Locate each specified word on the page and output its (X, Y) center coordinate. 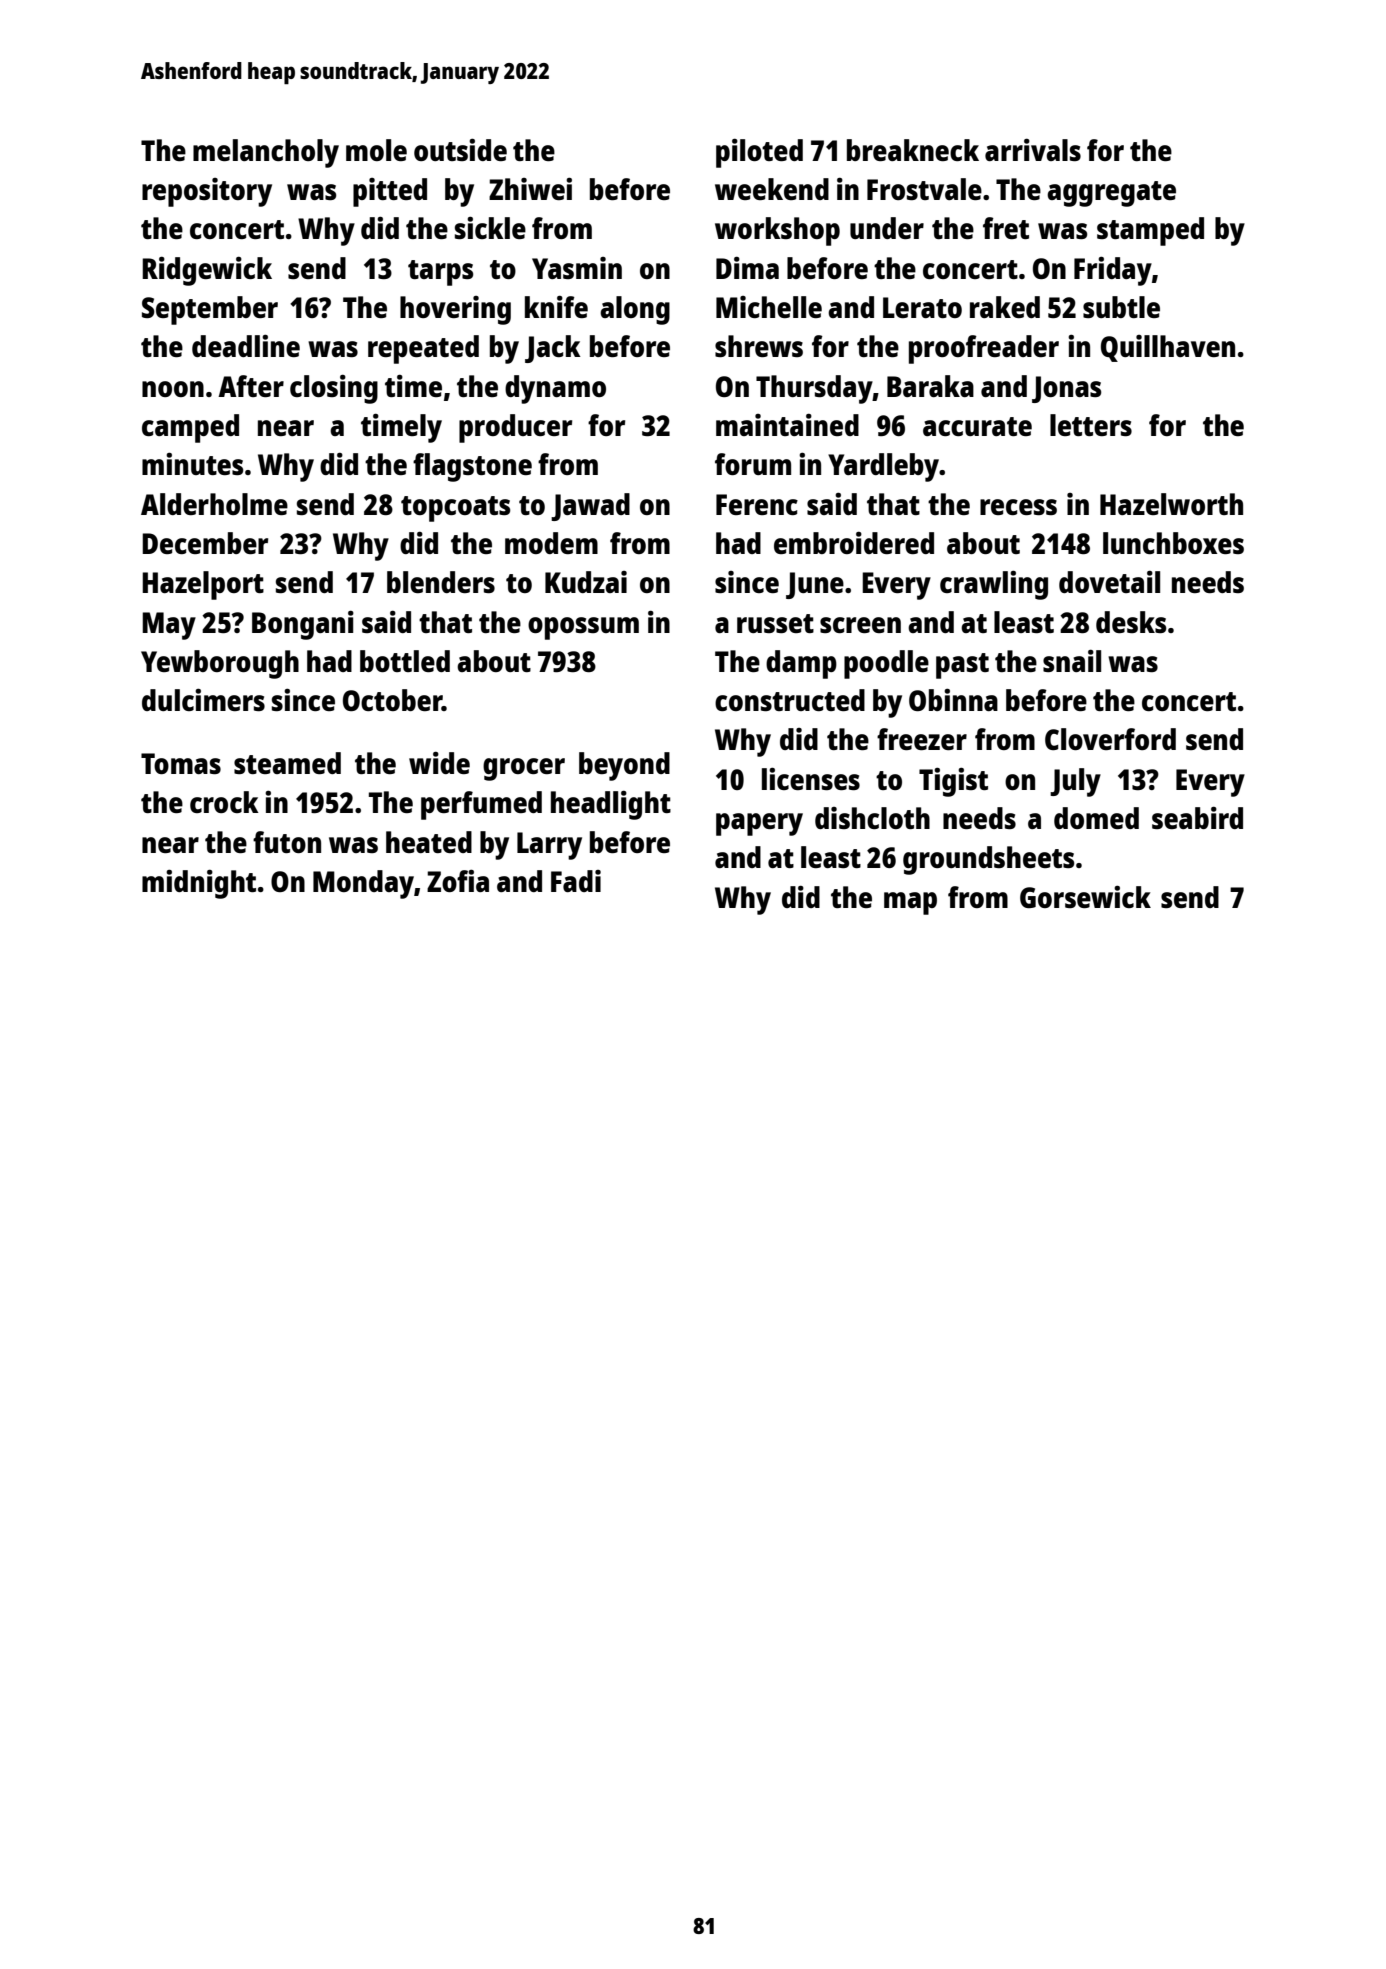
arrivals (1033, 150)
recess (1018, 507)
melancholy (266, 153)
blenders (441, 582)
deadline (246, 346)
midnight (199, 884)
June (815, 585)
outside (460, 150)
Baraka (930, 386)
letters (1091, 425)
